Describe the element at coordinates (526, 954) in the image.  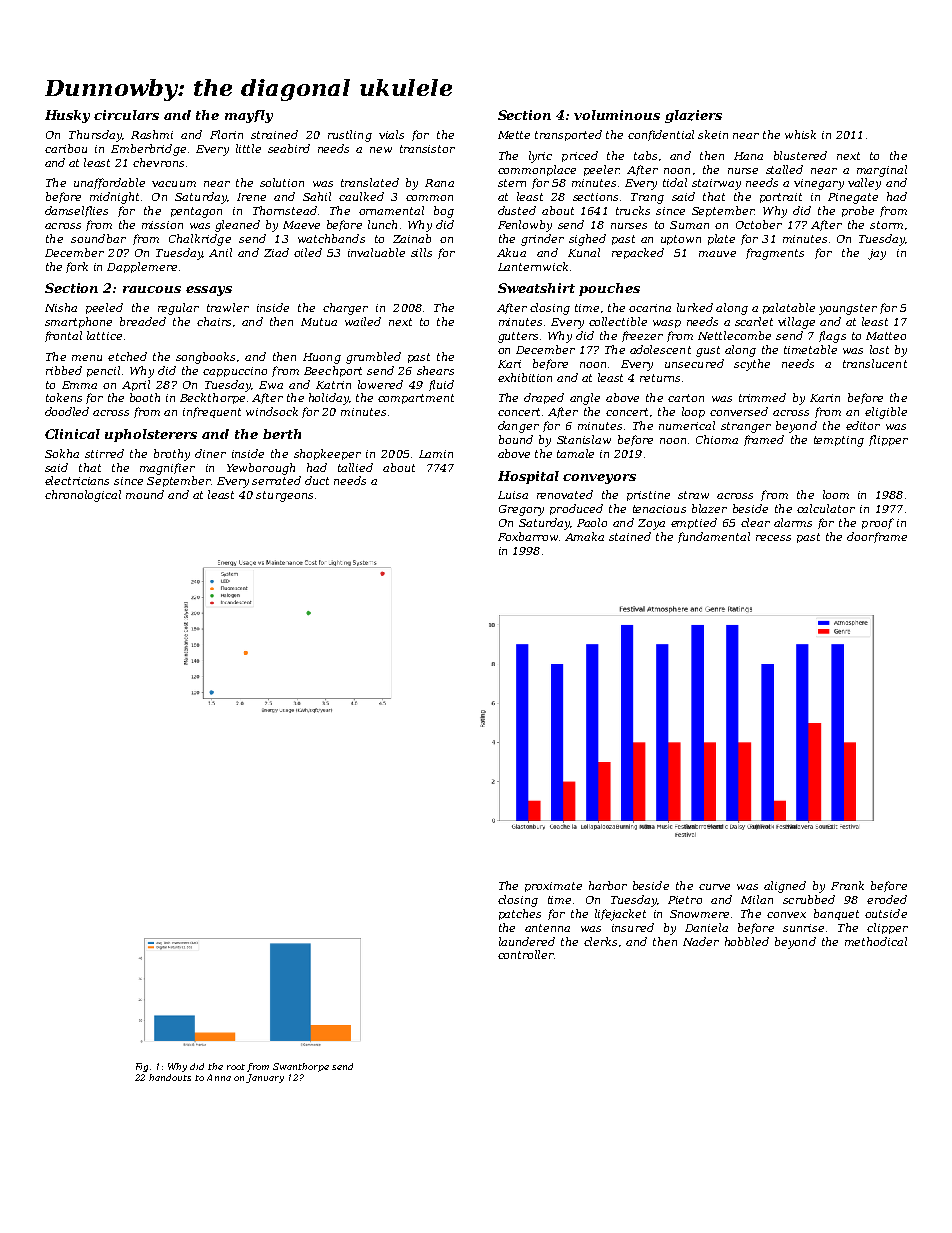
I see `controller` at that location.
